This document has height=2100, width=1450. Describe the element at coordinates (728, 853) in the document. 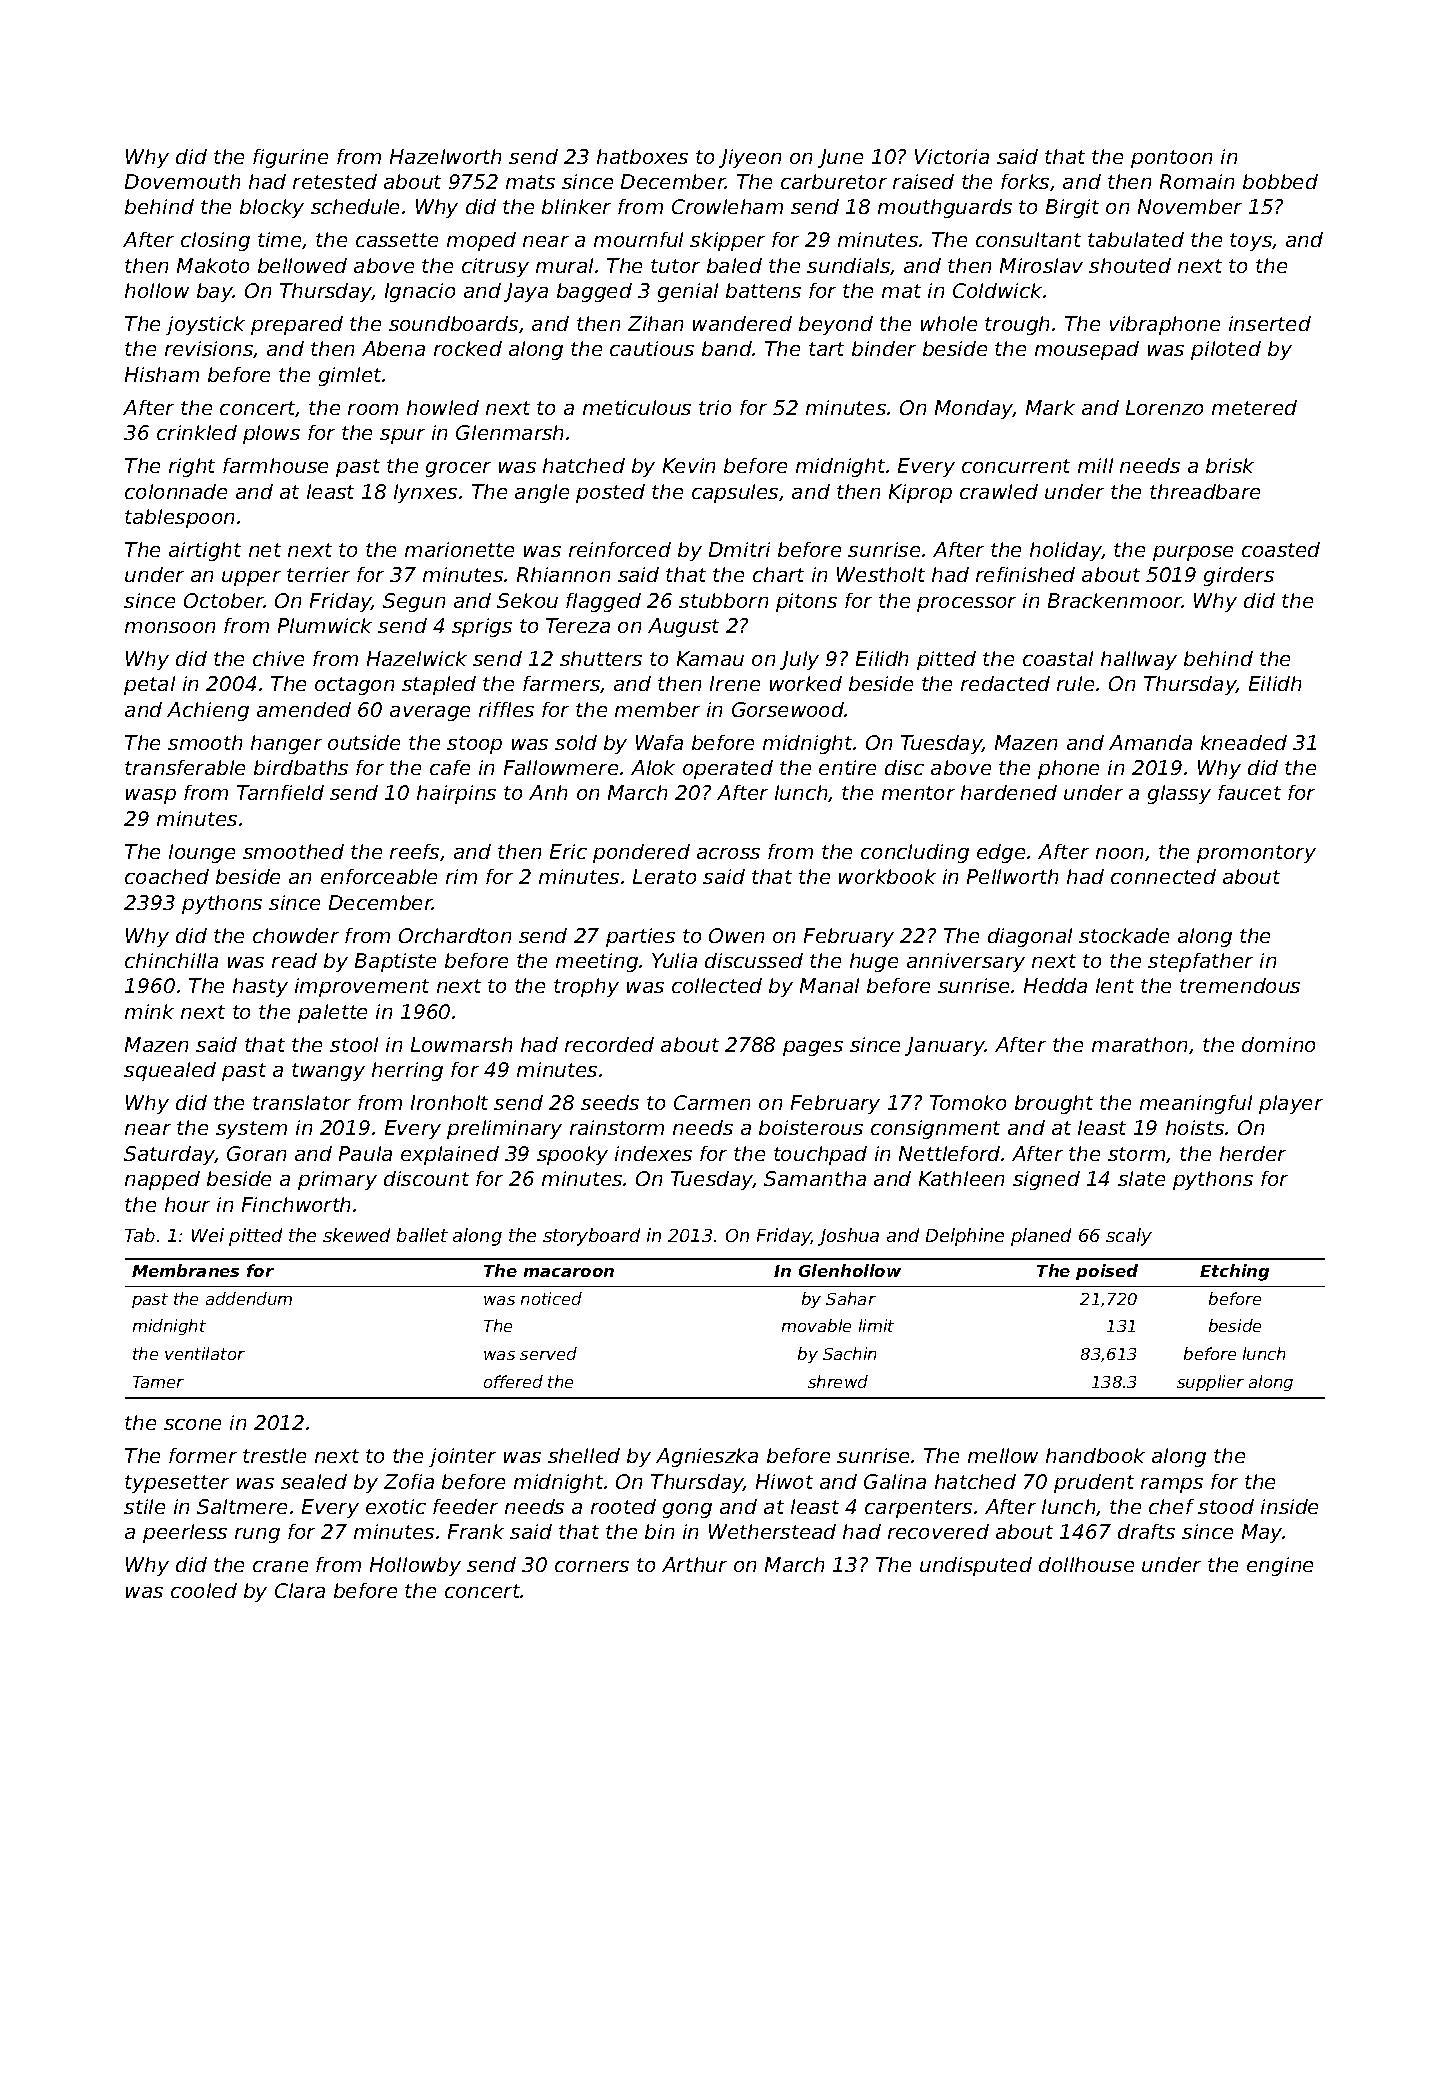

I see `across` at that location.
